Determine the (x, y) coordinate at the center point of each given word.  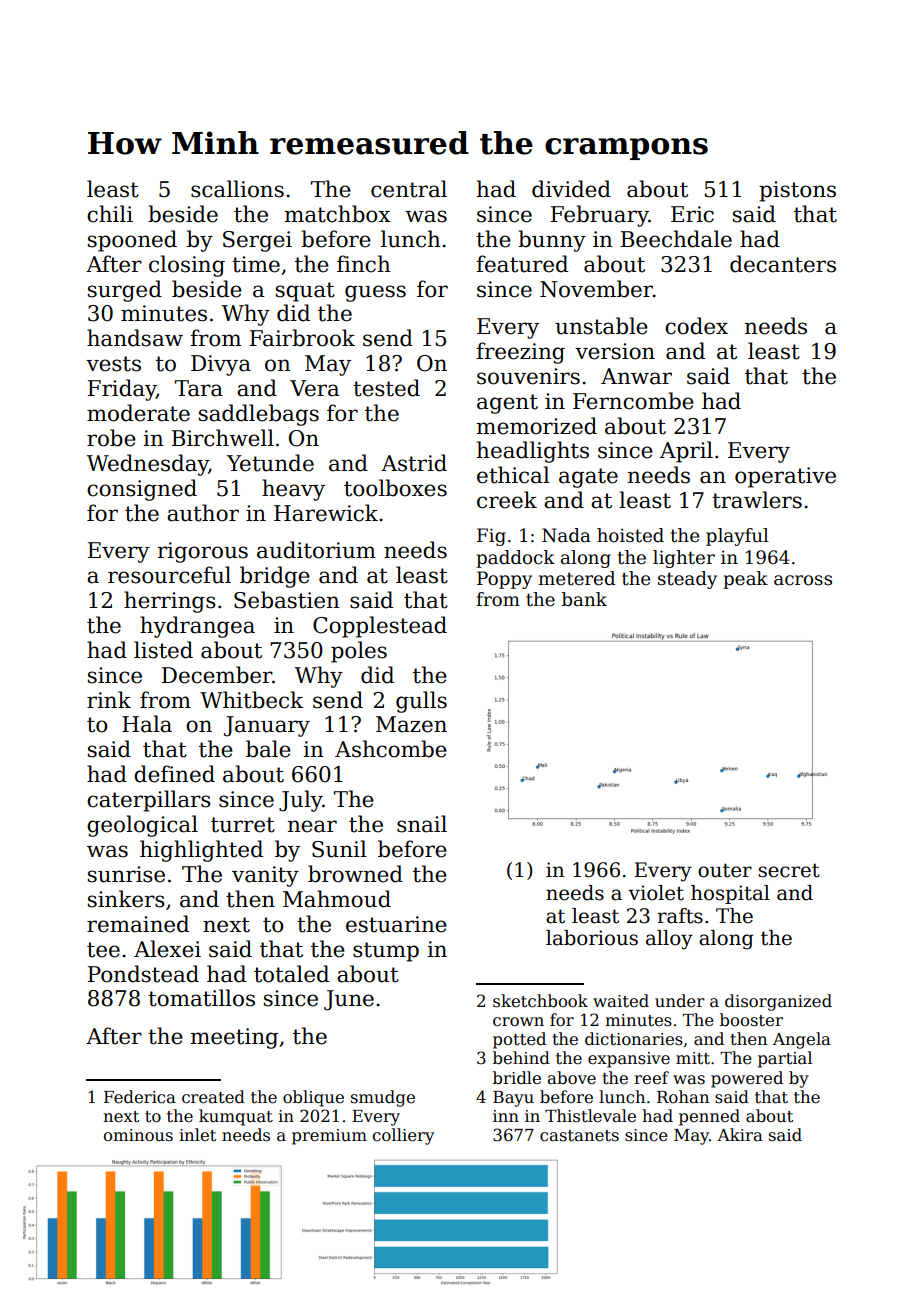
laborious (592, 938)
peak (745, 580)
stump (386, 952)
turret (243, 825)
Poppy (504, 580)
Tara (199, 388)
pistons (797, 191)
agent (507, 404)
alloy (669, 940)
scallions (237, 189)
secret (789, 870)
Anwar (636, 376)
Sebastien (287, 600)
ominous (138, 1135)
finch (364, 264)
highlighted (201, 851)
